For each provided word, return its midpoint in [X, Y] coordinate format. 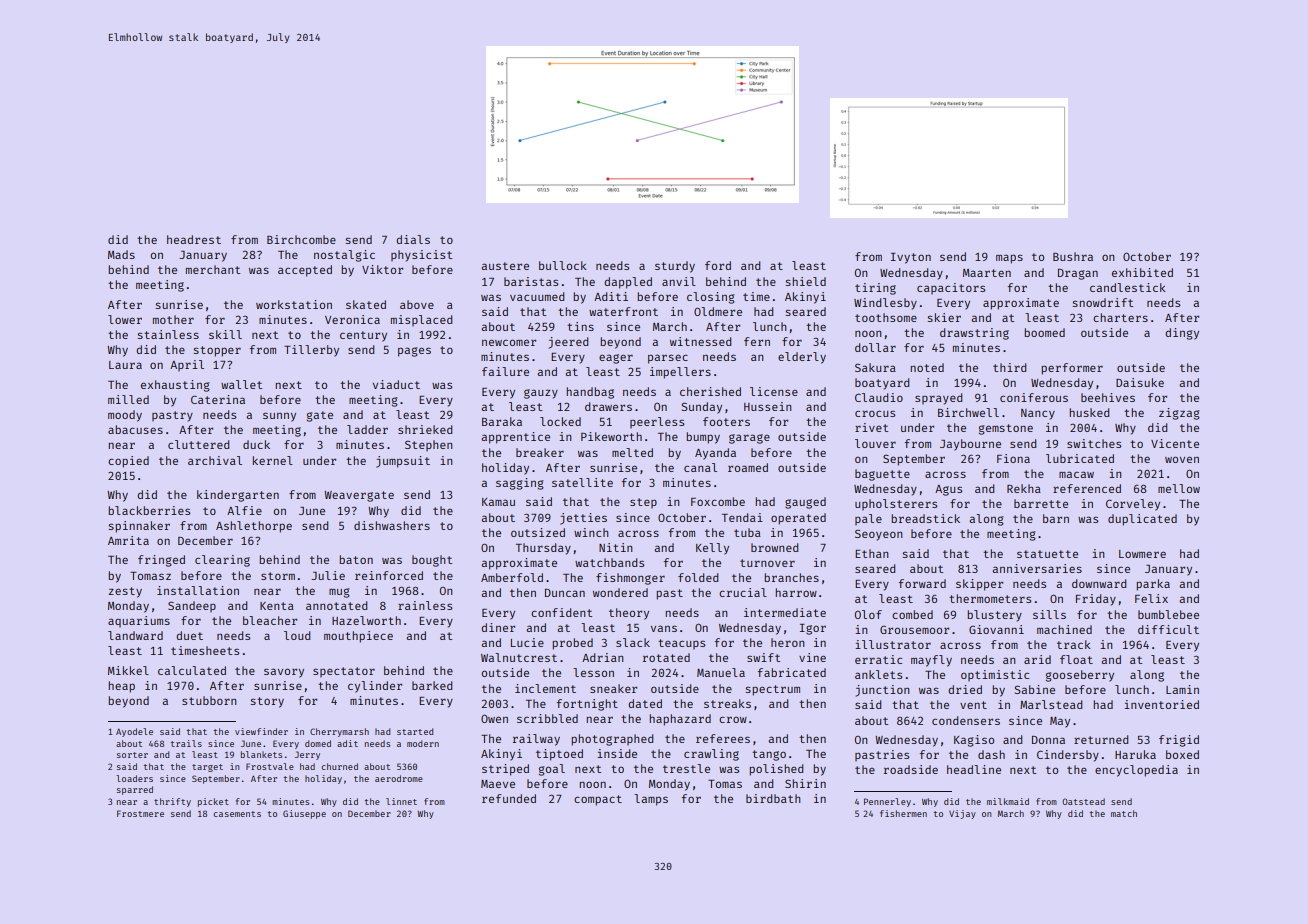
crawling [711, 755]
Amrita [128, 540]
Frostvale [270, 766]
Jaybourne [970, 445]
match [1124, 813]
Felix [1151, 598]
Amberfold [512, 577]
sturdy [675, 267]
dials [413, 239]
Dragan [1078, 274]
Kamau [498, 502]
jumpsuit [403, 462]
